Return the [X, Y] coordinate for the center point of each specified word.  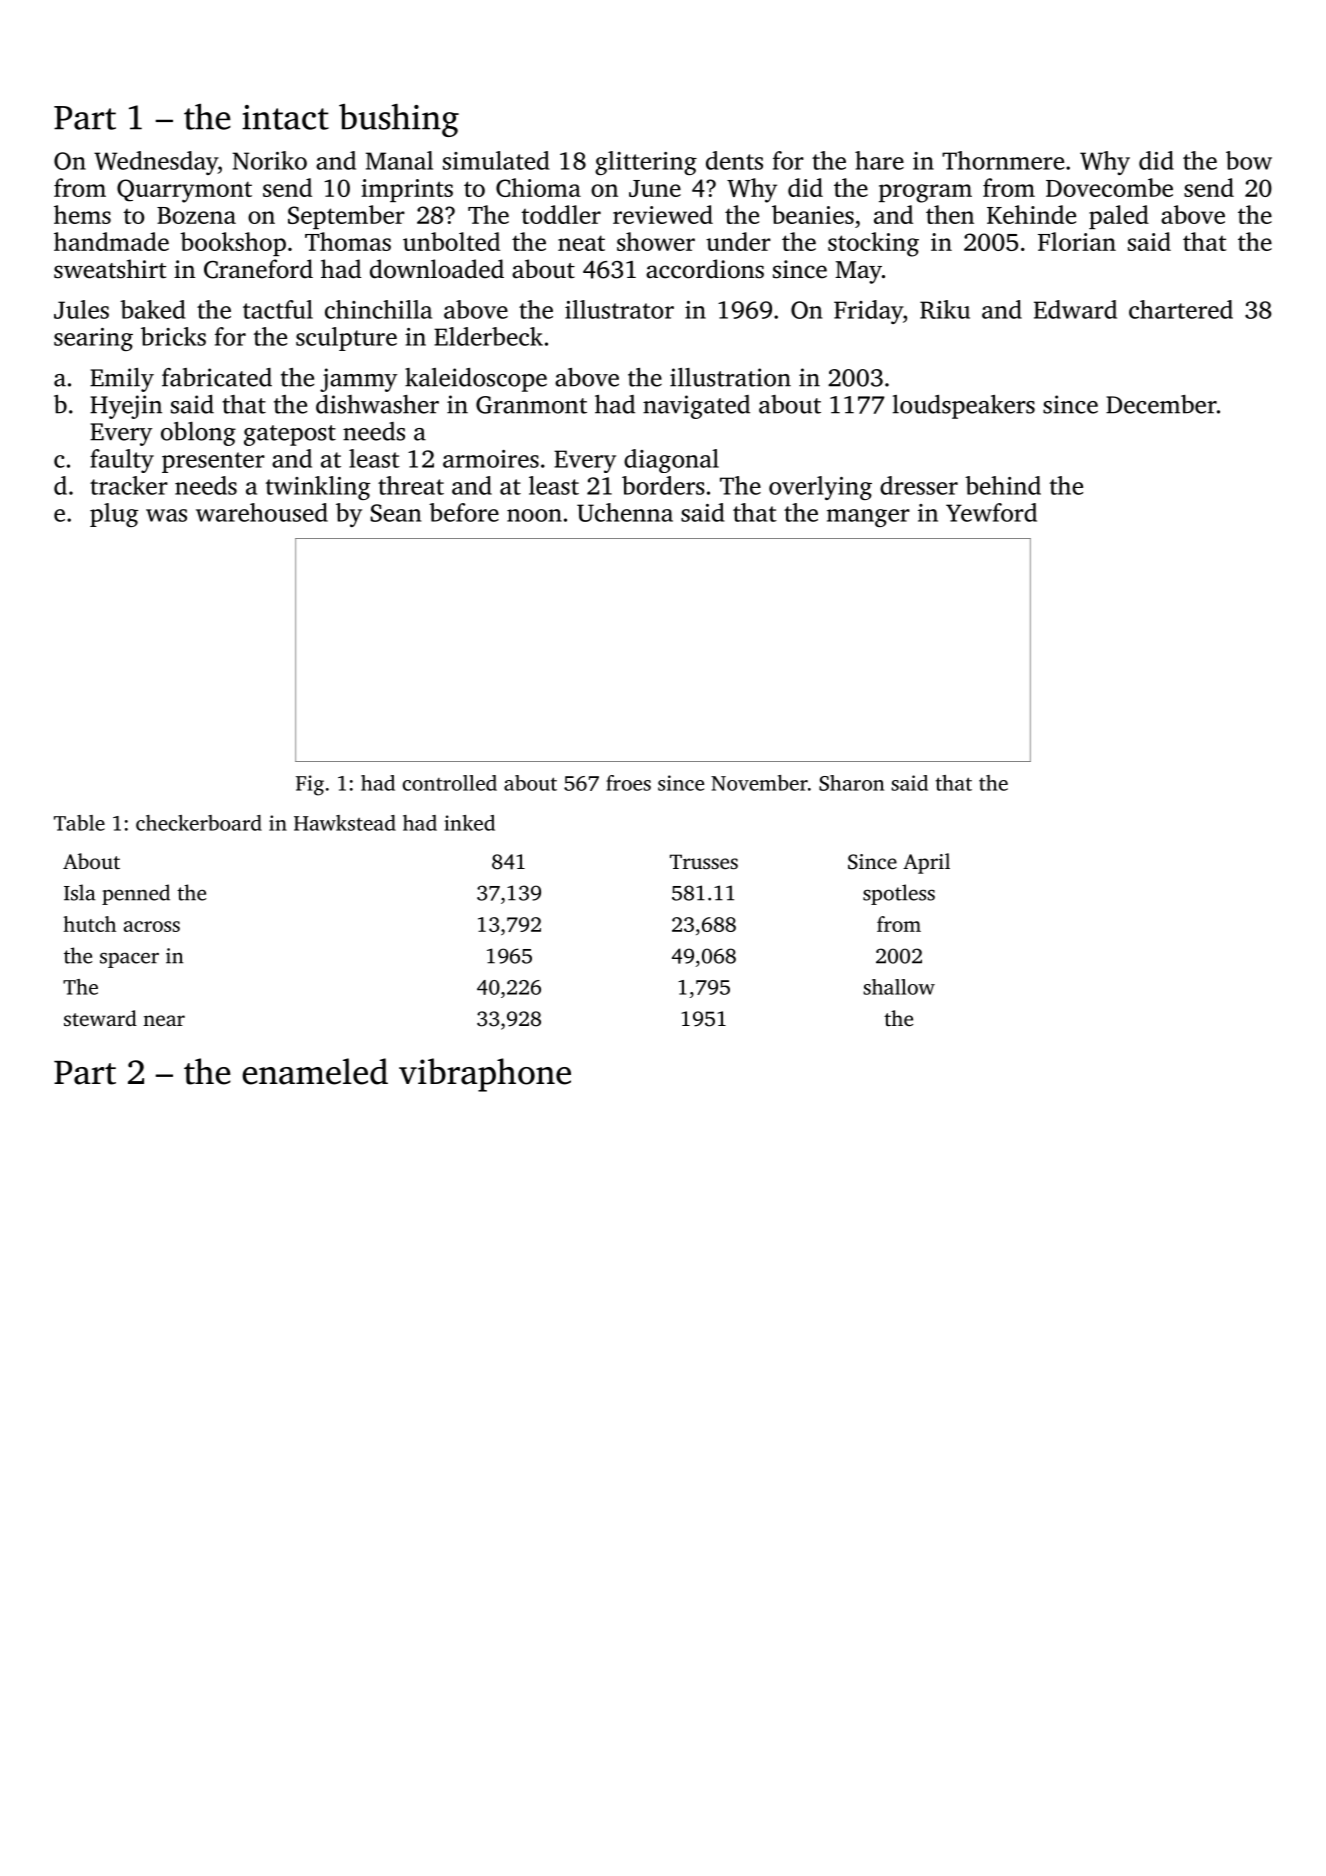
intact [285, 117]
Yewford [991, 512]
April [926, 863]
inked [469, 823]
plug [114, 515]
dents [734, 160]
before [464, 512]
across [152, 926]
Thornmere [1003, 160]
